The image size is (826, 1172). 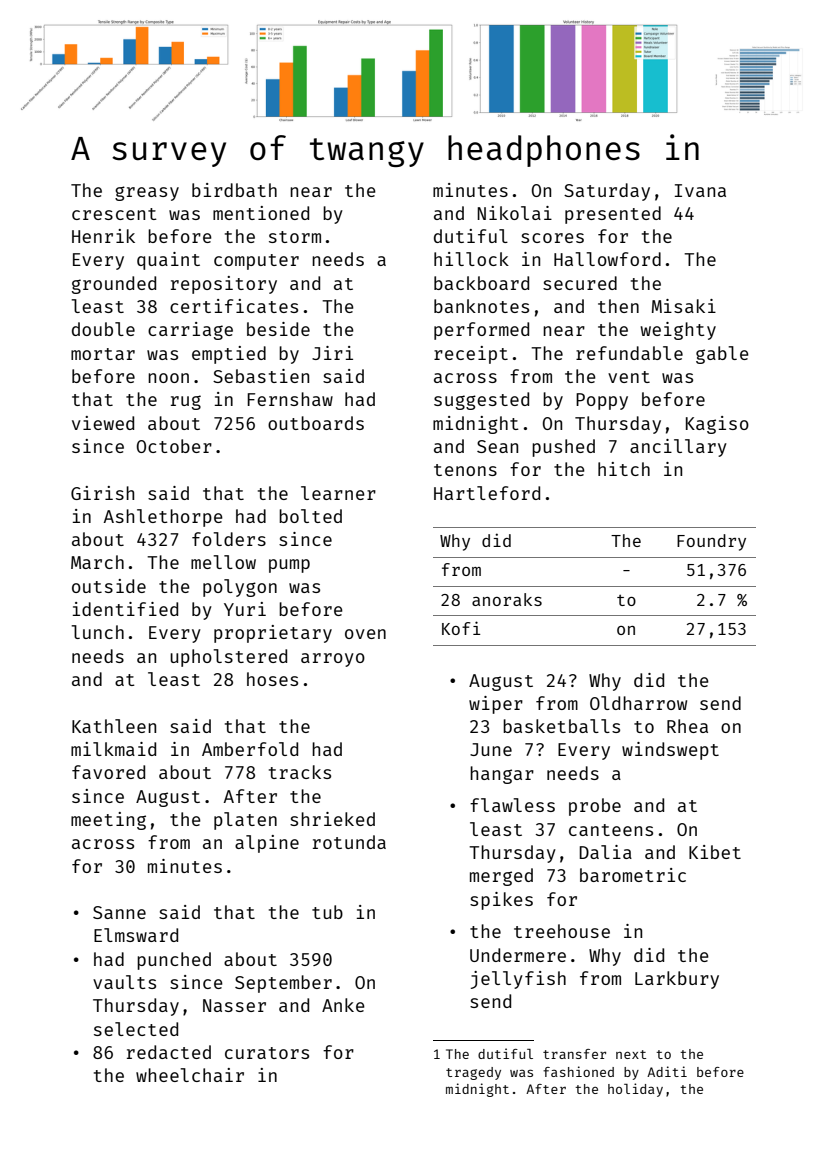 What do you see at coordinates (278, 329) in the page?
I see `beside` at bounding box center [278, 329].
